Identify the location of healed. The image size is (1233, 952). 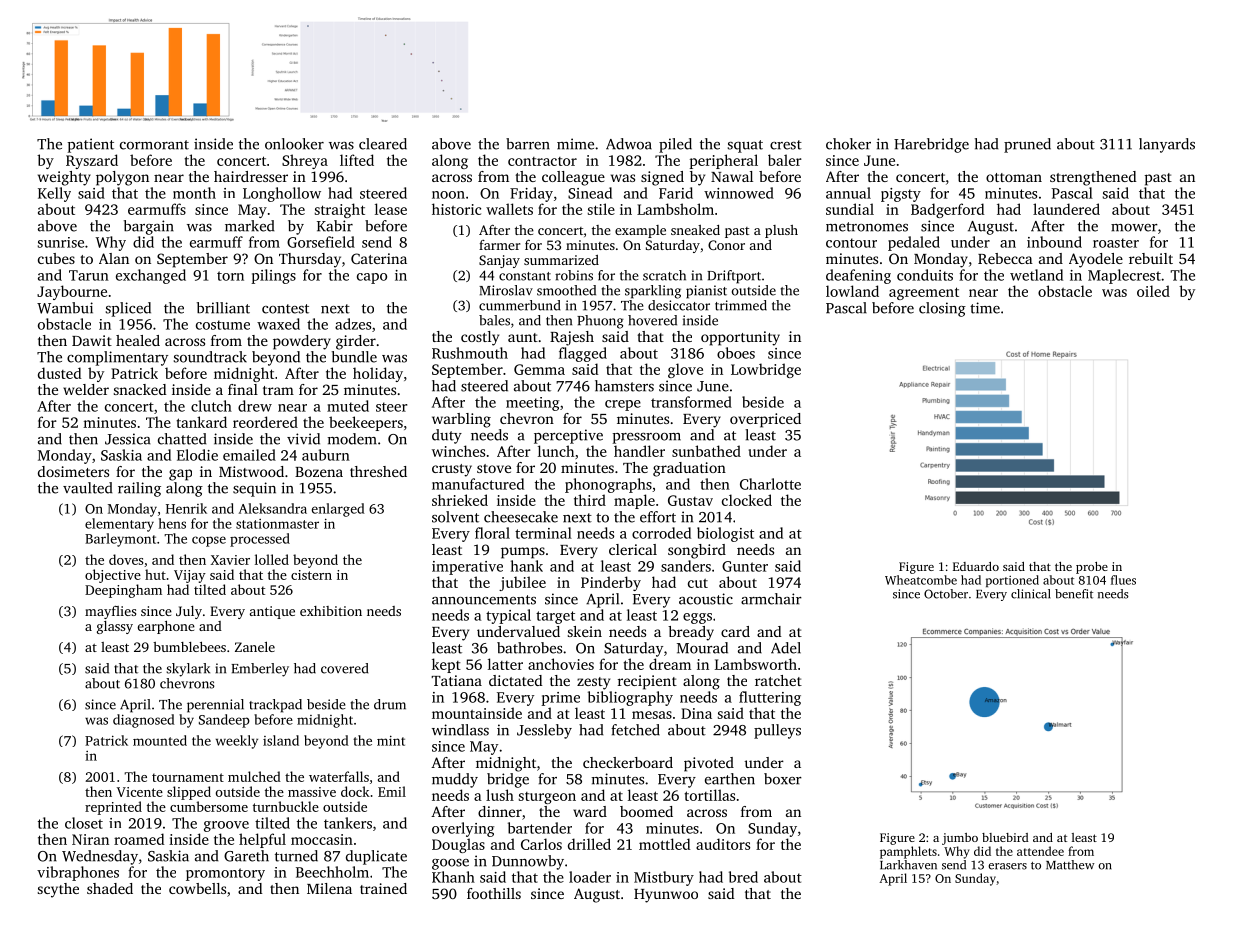
(138, 340).
